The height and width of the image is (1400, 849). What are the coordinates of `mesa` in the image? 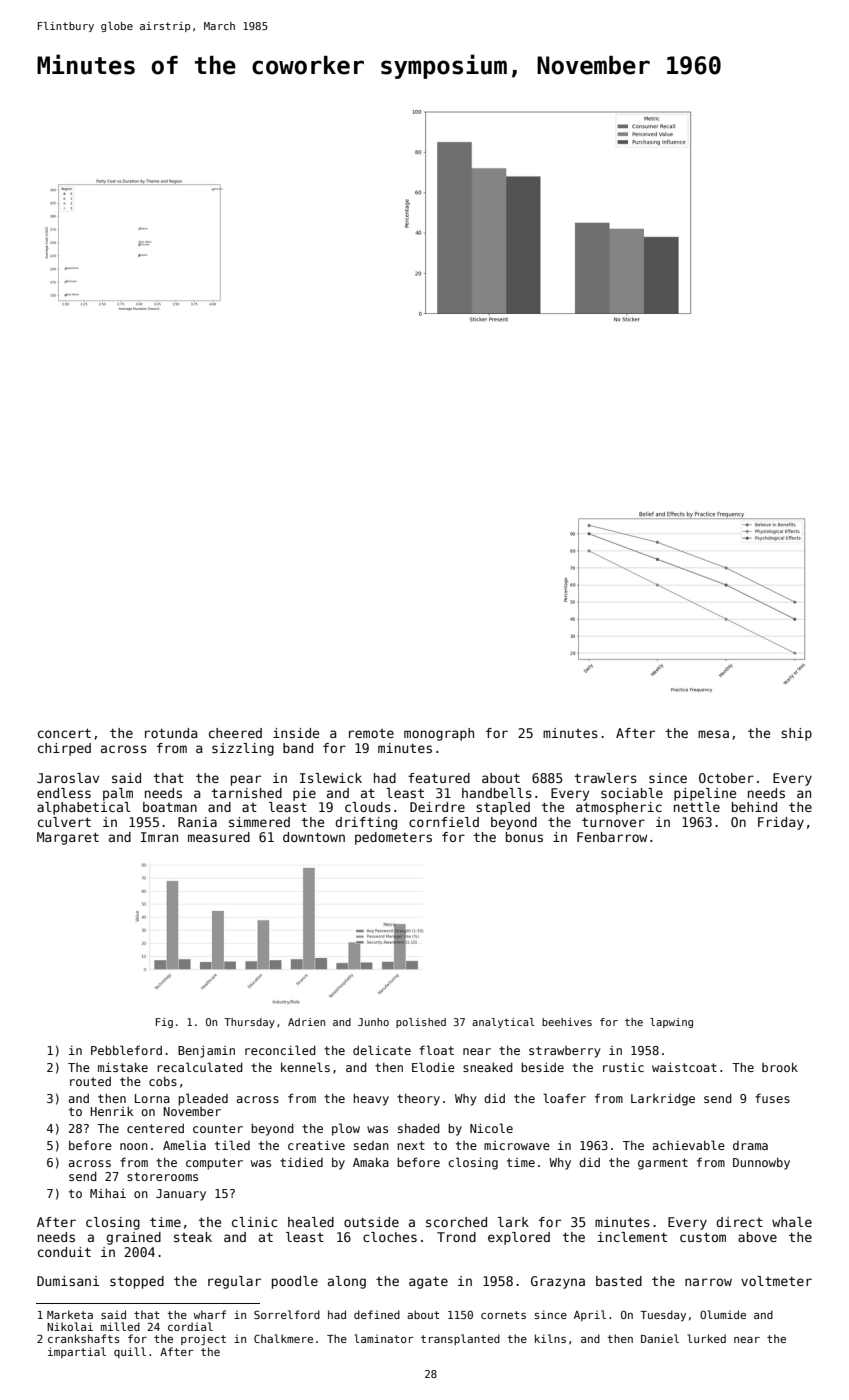 It's located at (713, 734).
